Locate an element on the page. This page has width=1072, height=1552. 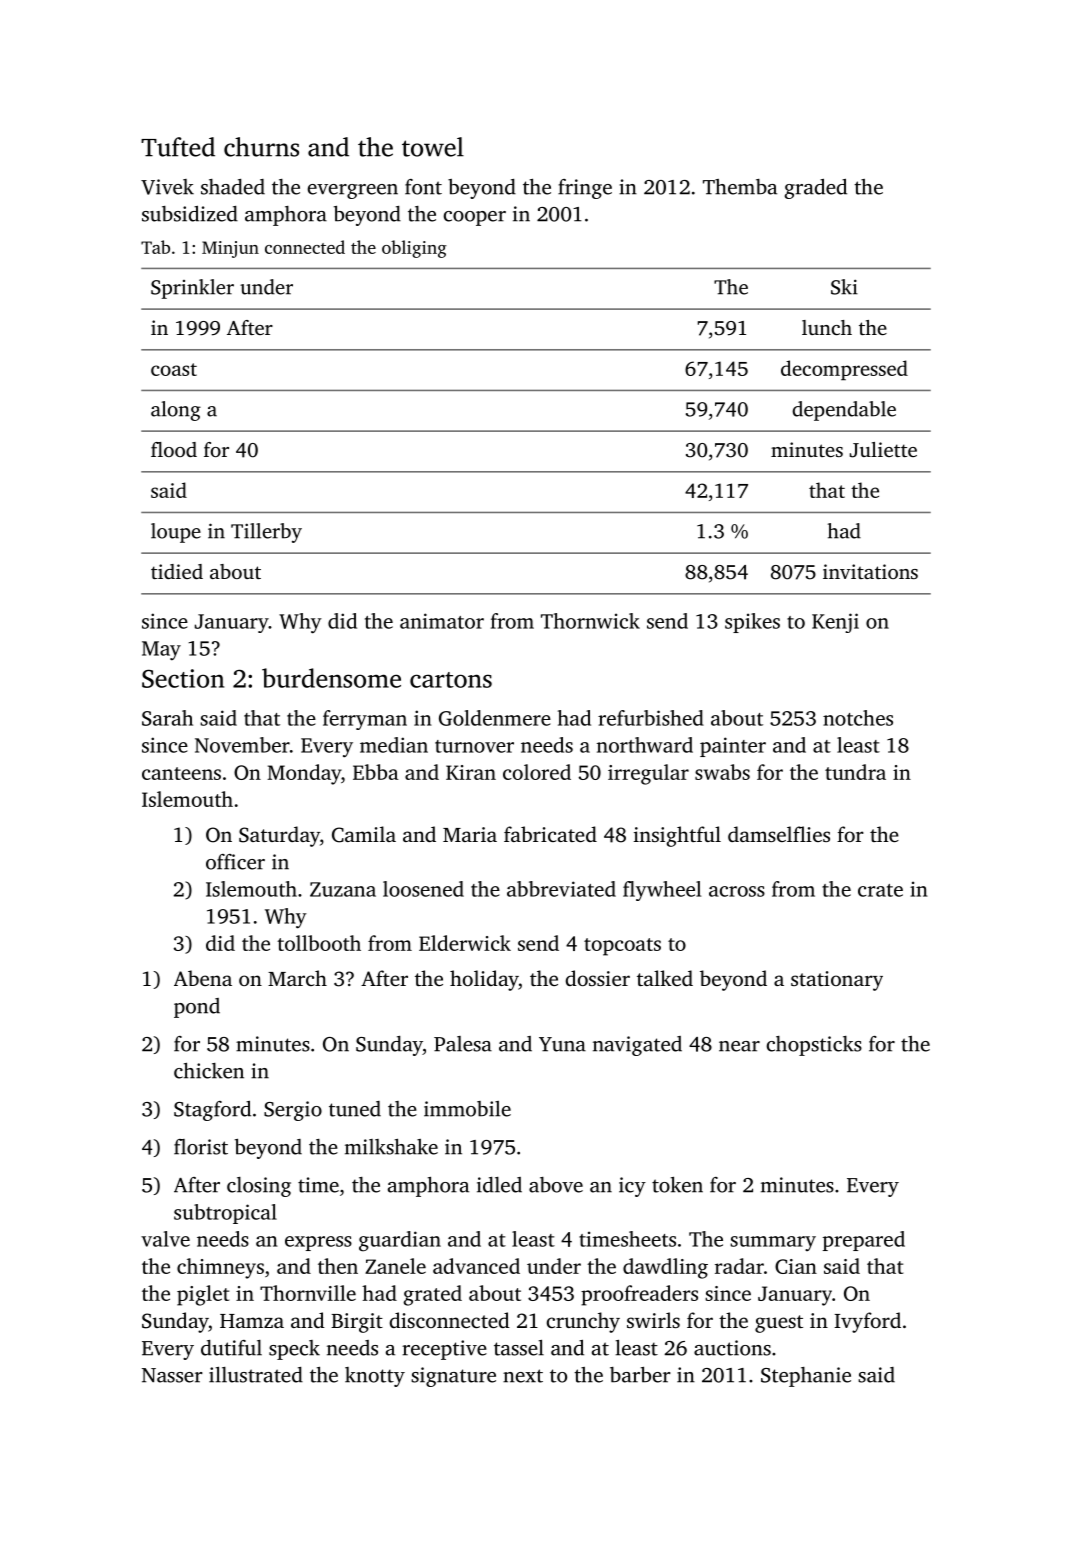
Maria is located at coordinates (470, 834).
